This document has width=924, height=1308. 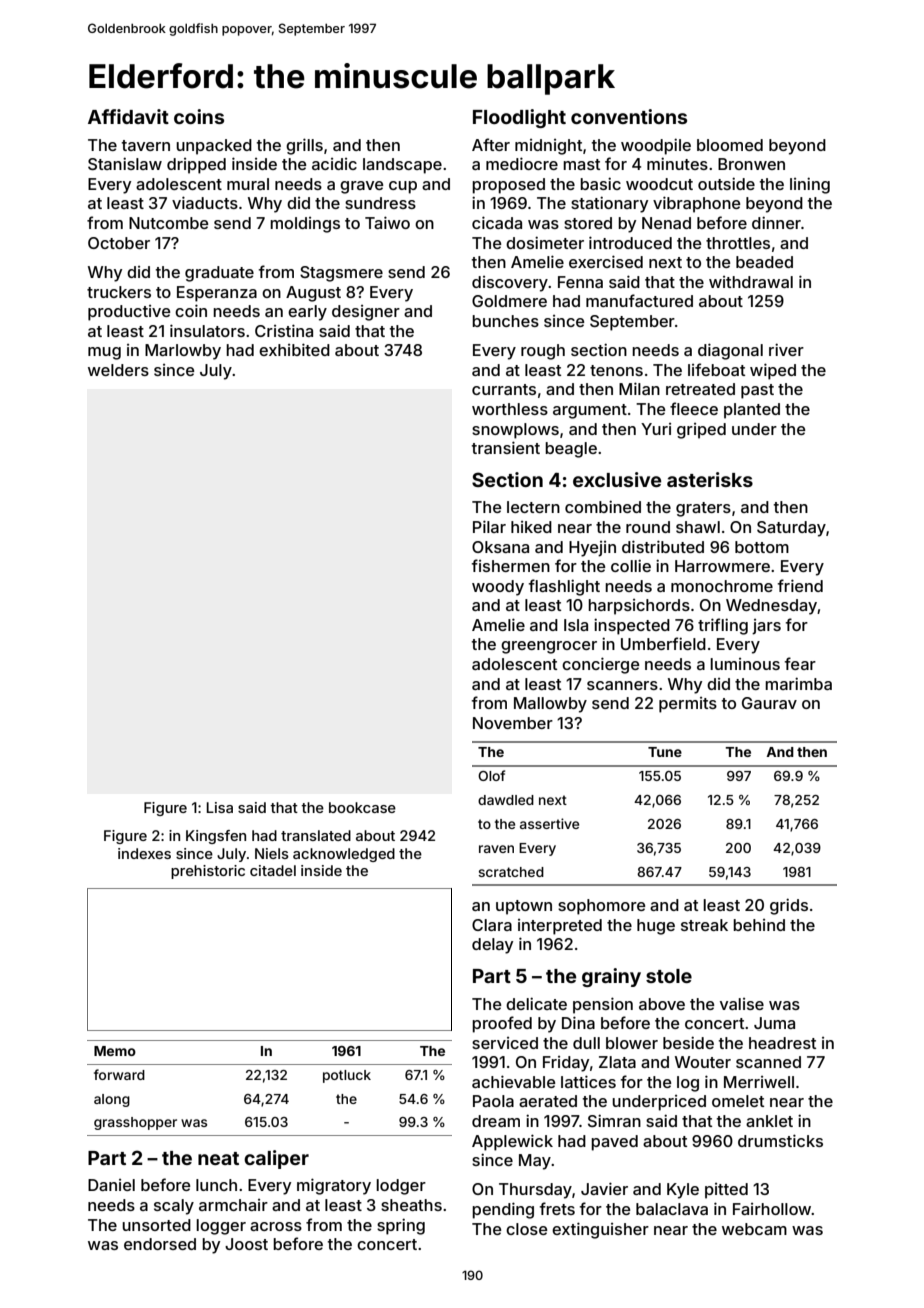 What do you see at coordinates (774, 1023) in the document?
I see `Juma` at bounding box center [774, 1023].
